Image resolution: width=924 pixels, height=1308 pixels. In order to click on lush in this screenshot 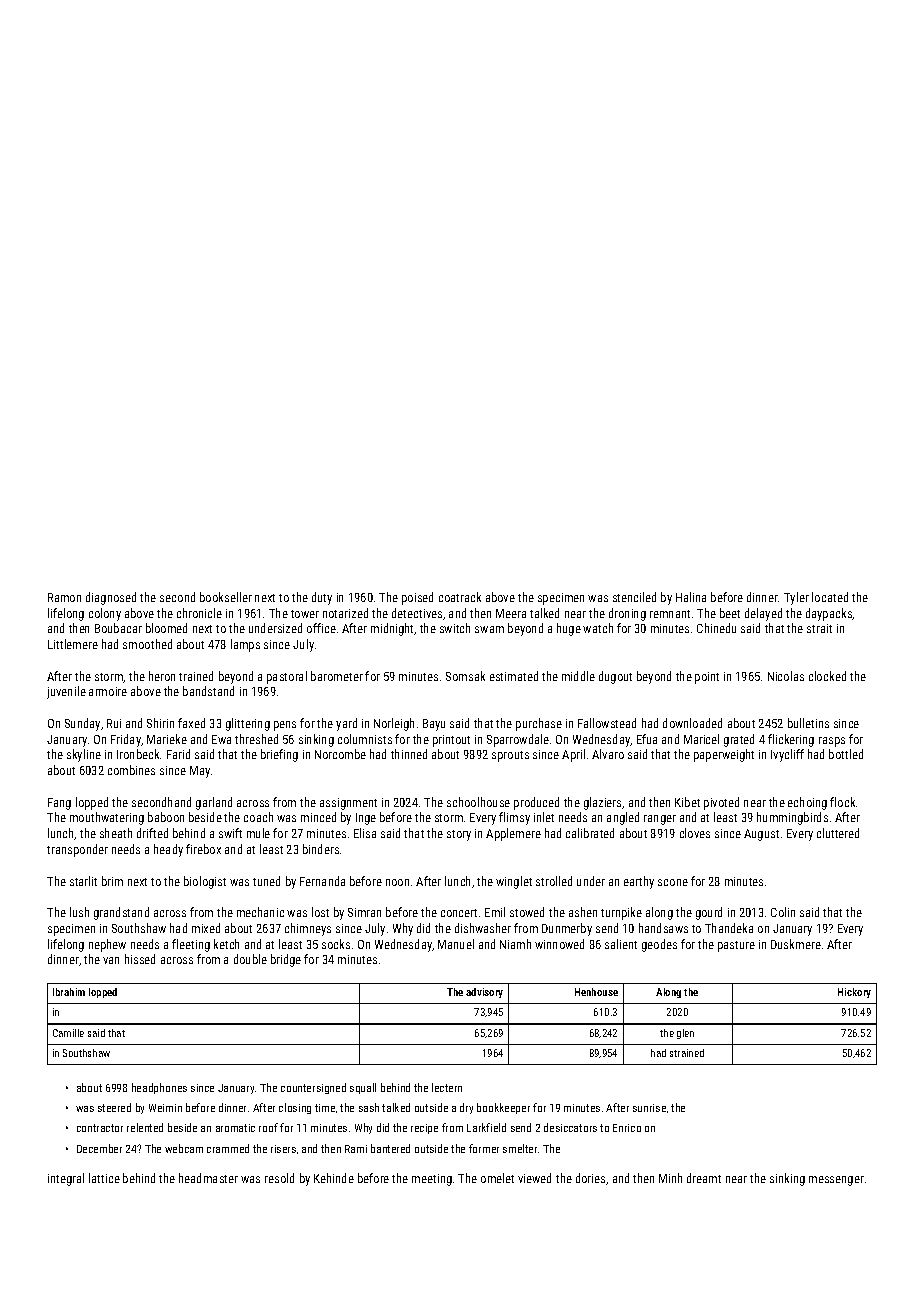, I will do `click(79, 912)`.
